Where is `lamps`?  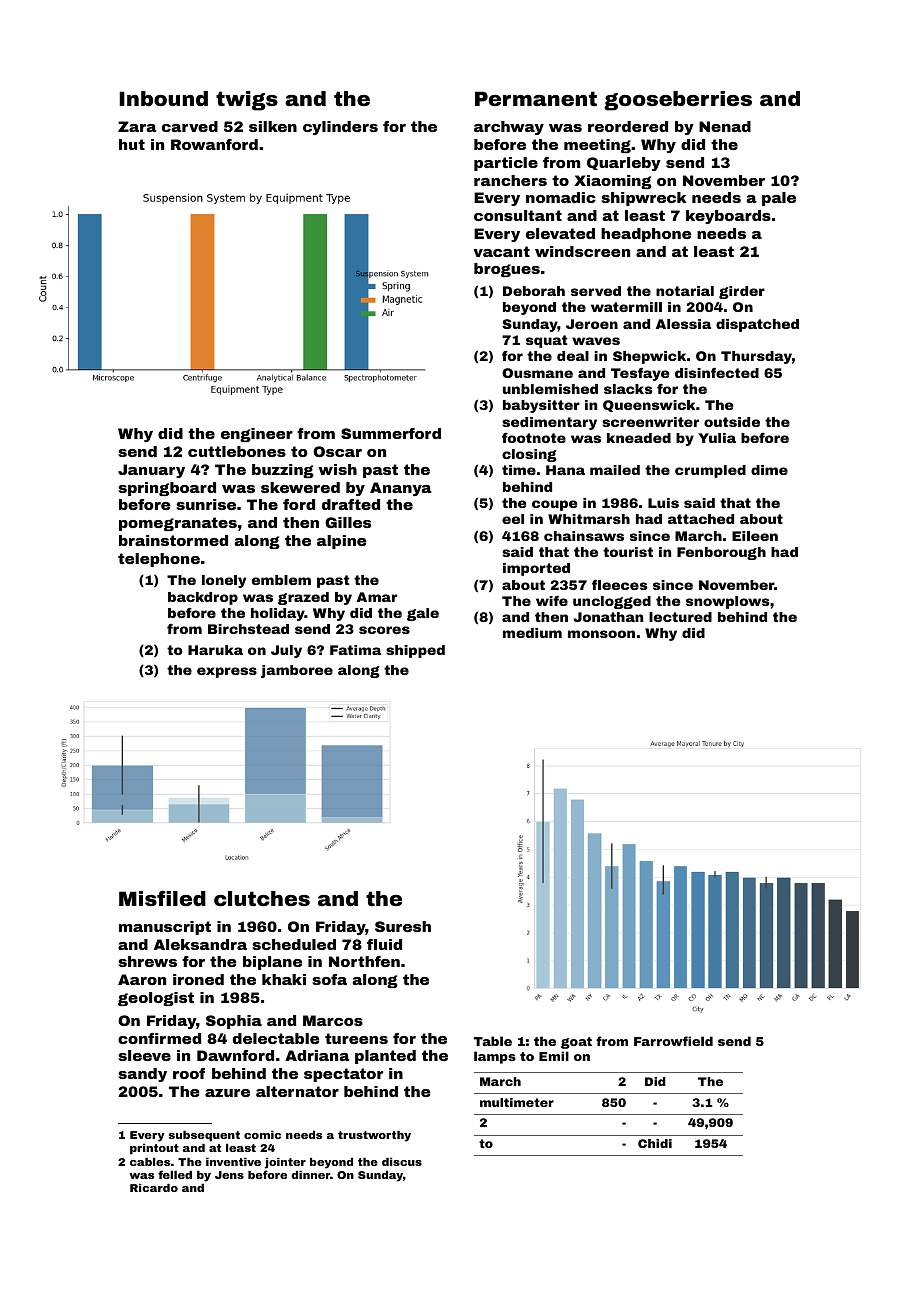
lamps is located at coordinates (495, 1057).
